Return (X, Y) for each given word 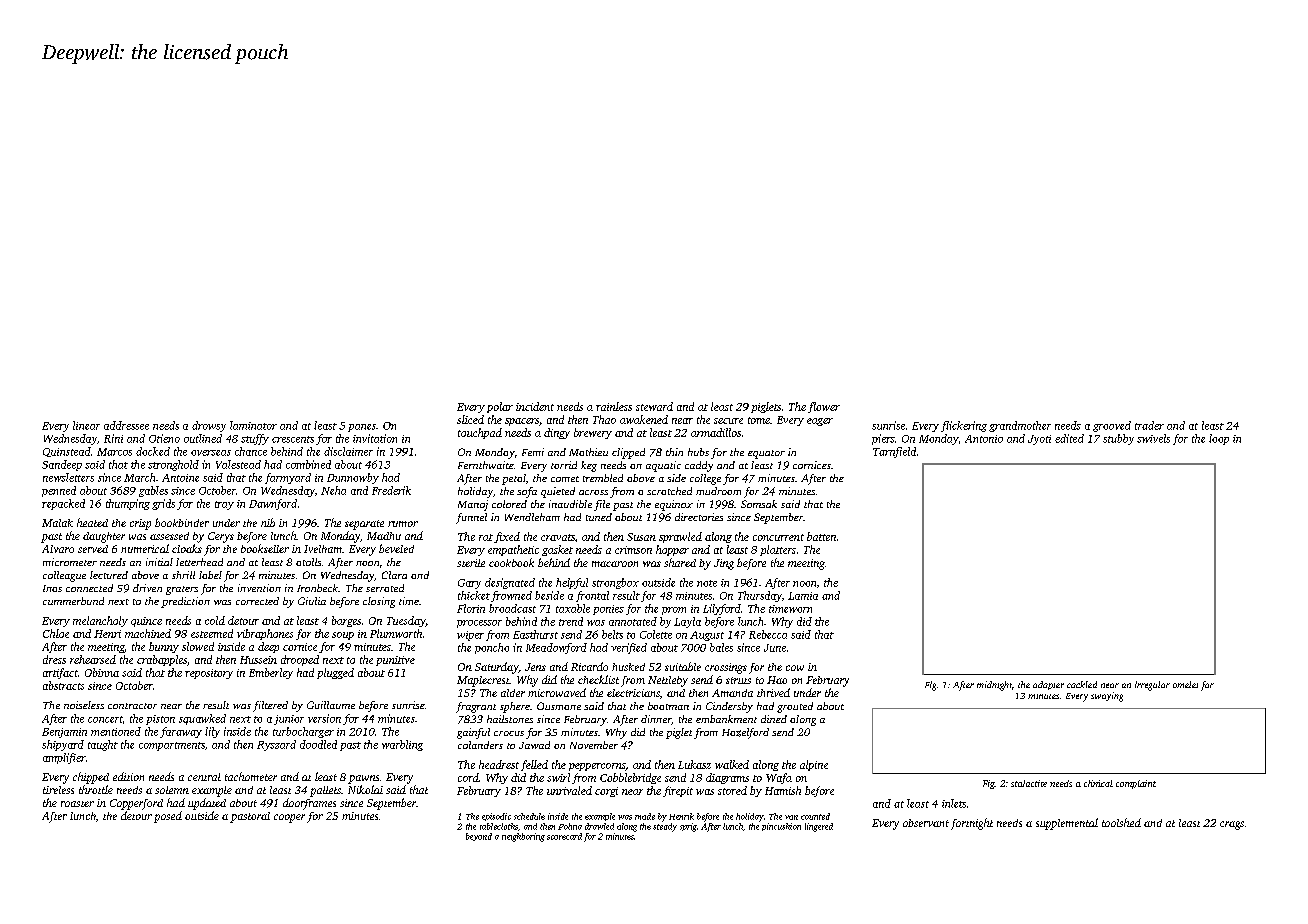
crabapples (162, 660)
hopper (672, 550)
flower (824, 407)
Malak (57, 523)
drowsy (209, 426)
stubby (1118, 439)
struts (738, 680)
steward (654, 406)
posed (168, 817)
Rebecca (768, 634)
